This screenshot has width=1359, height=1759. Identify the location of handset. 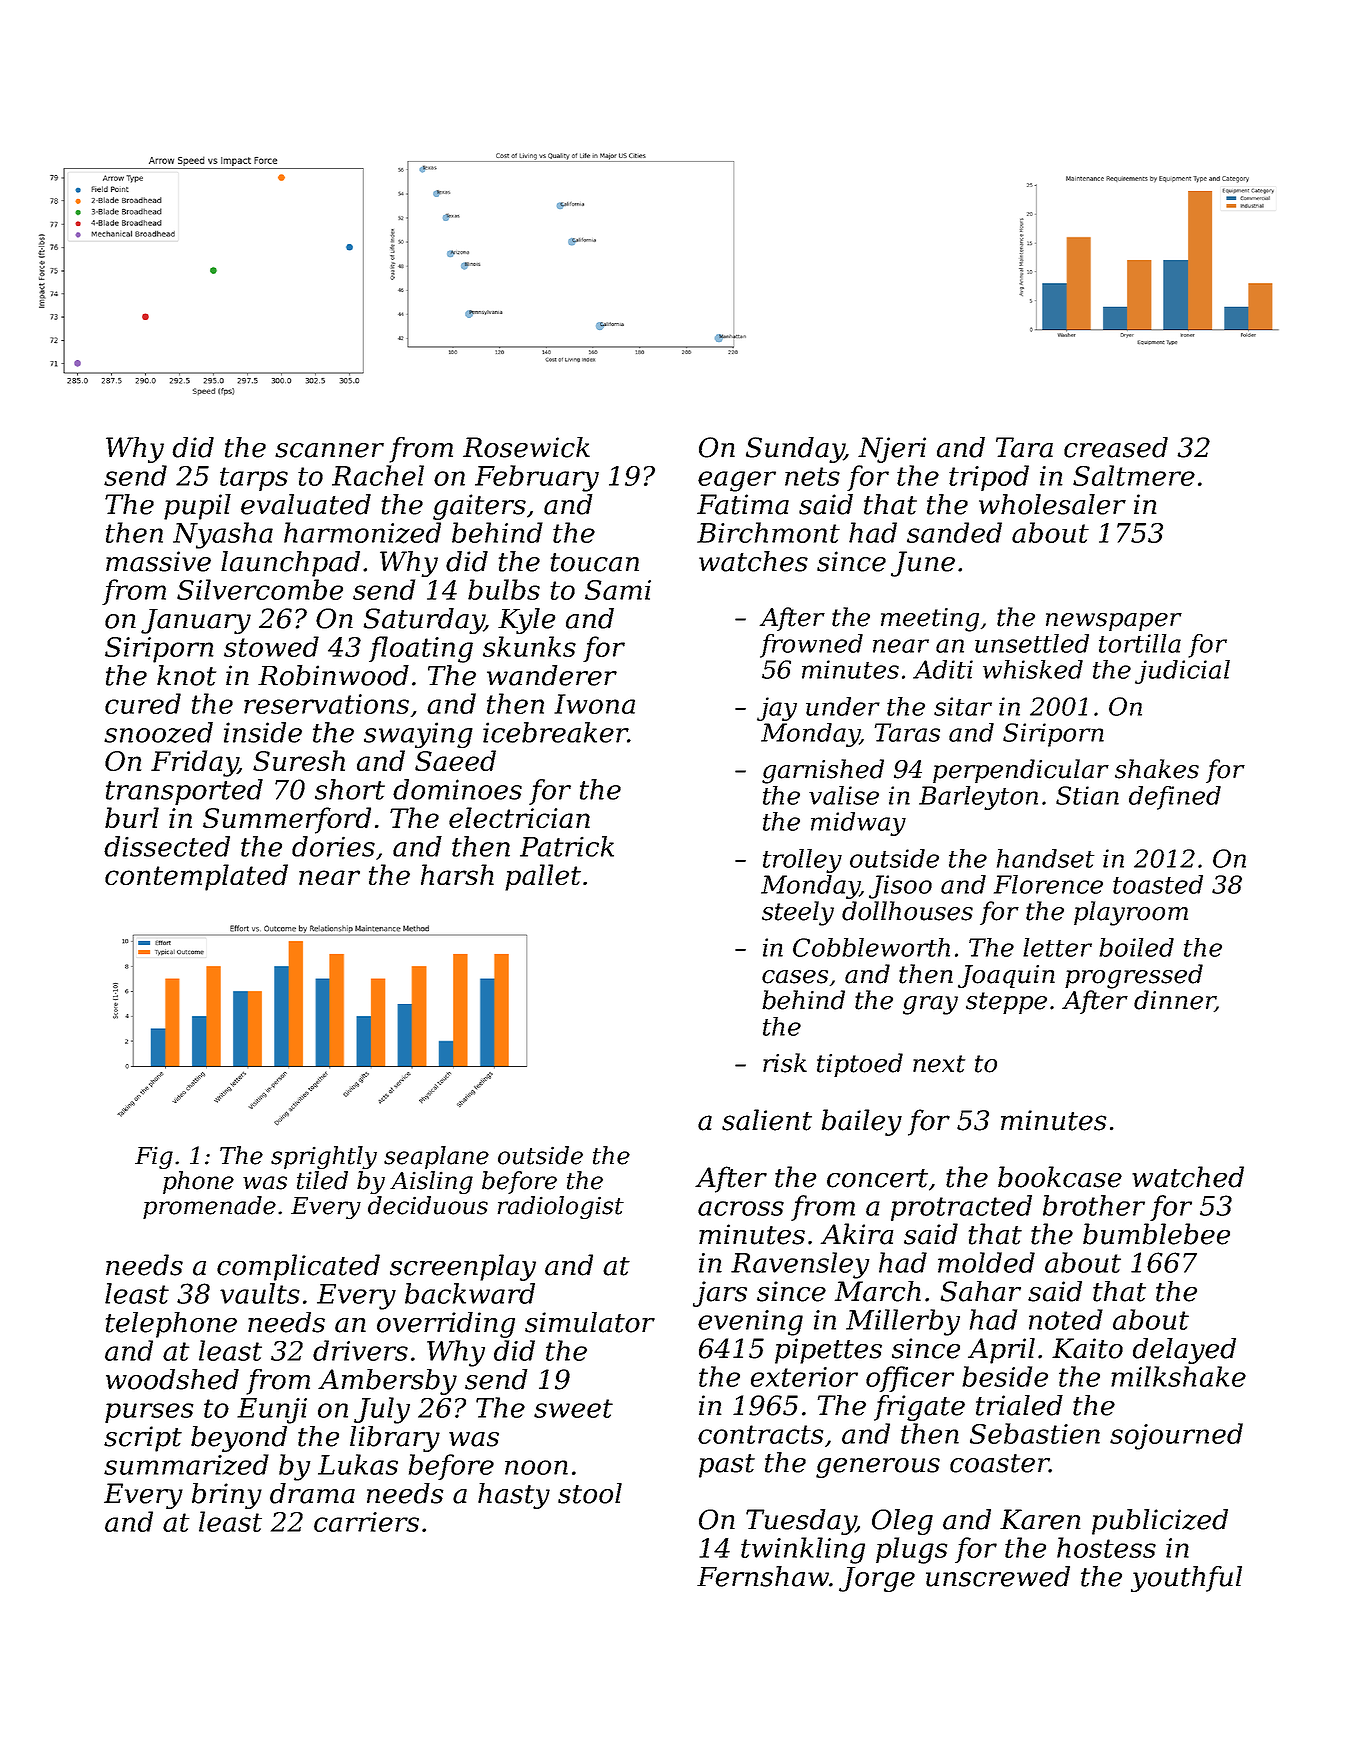
(1045, 858).
